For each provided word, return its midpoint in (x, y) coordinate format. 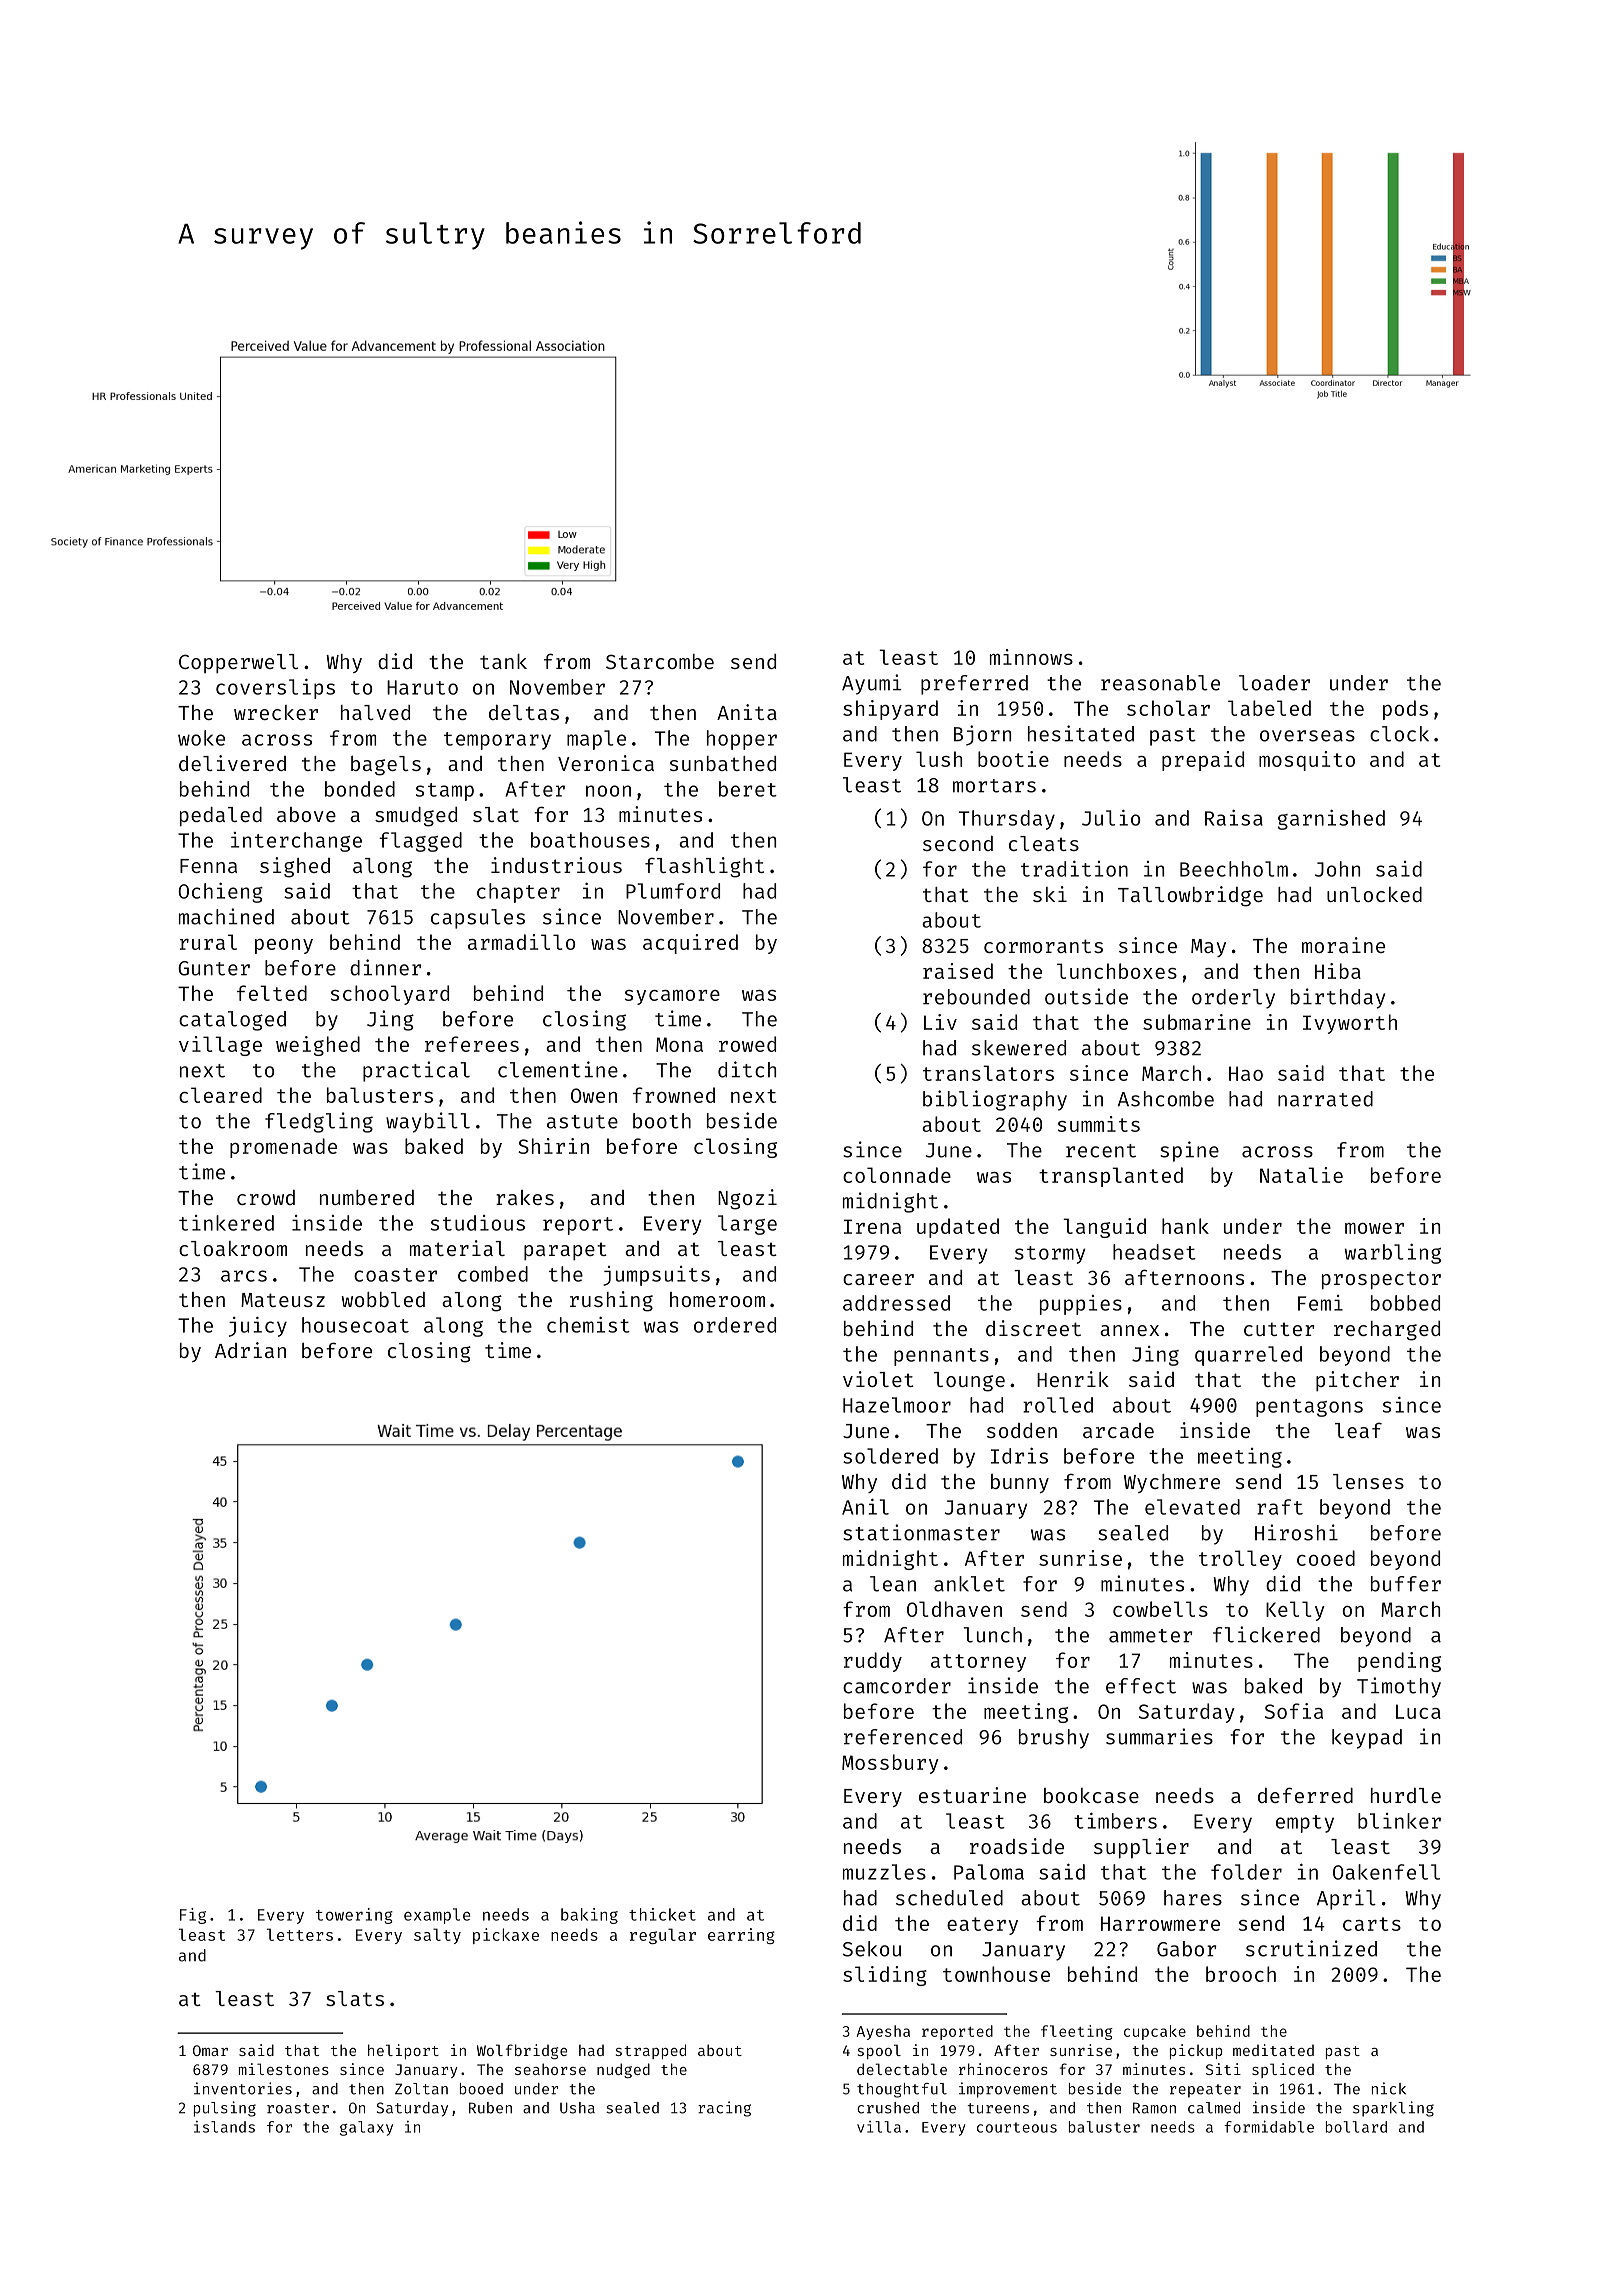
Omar (210, 2050)
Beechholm (1234, 869)
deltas (524, 712)
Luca (1418, 1711)
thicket (662, 1914)
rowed (747, 1044)
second (958, 843)
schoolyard (390, 995)
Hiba (1338, 971)
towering (354, 1916)
